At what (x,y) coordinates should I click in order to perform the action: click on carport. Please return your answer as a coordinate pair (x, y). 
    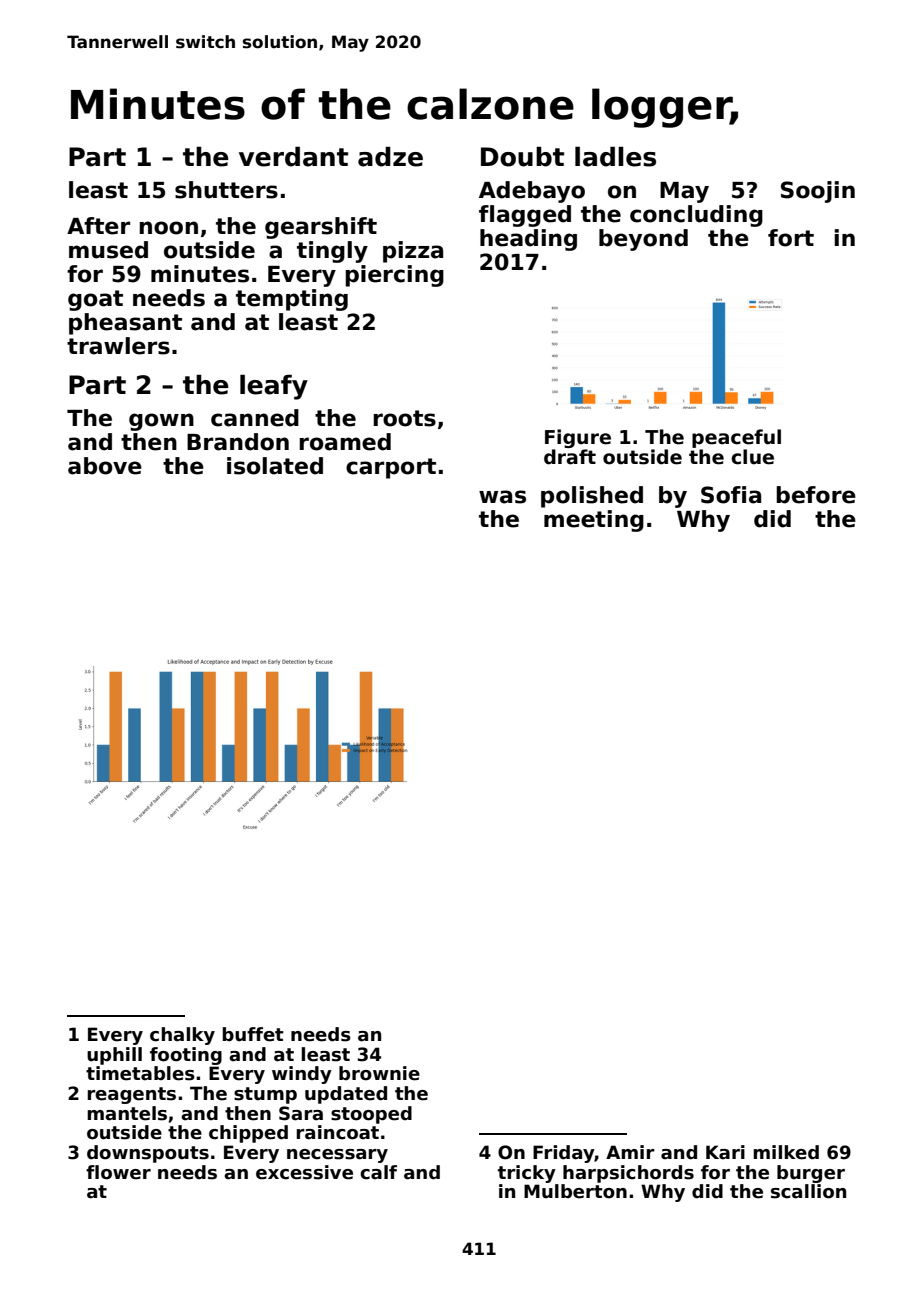
    Looking at the image, I should click on (391, 468).
